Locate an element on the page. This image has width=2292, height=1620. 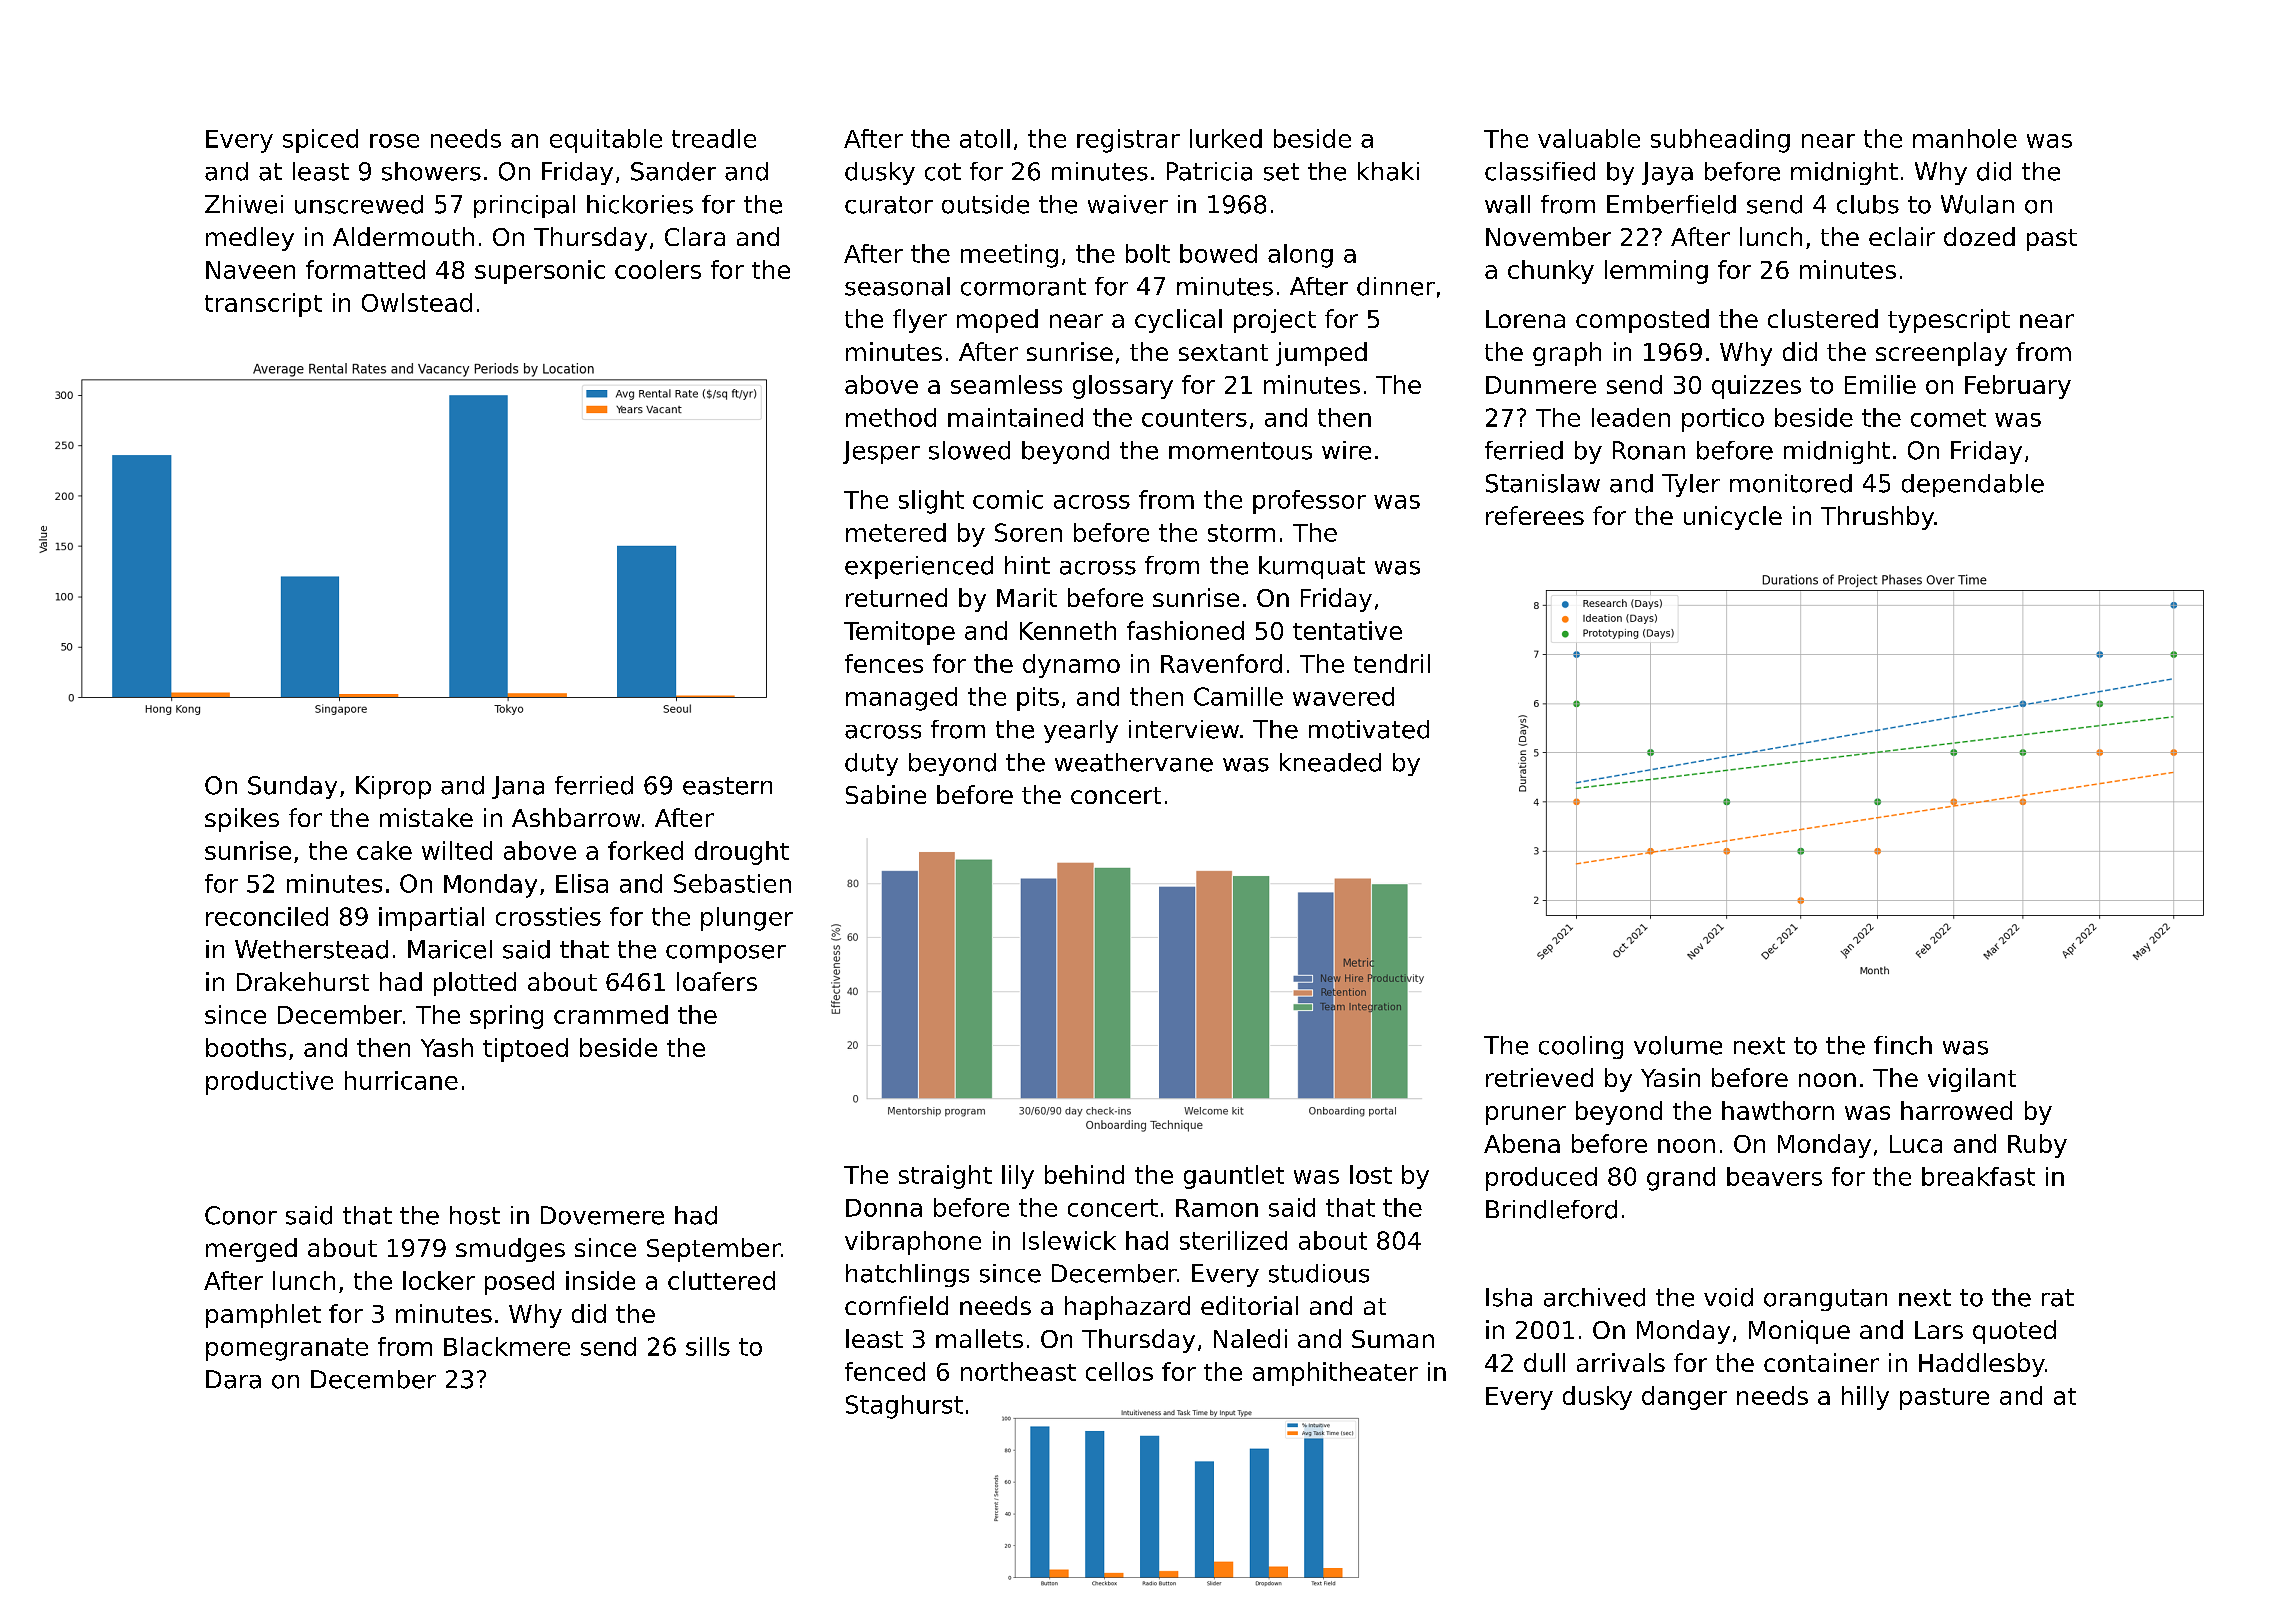
Conor is located at coordinates (241, 1215).
